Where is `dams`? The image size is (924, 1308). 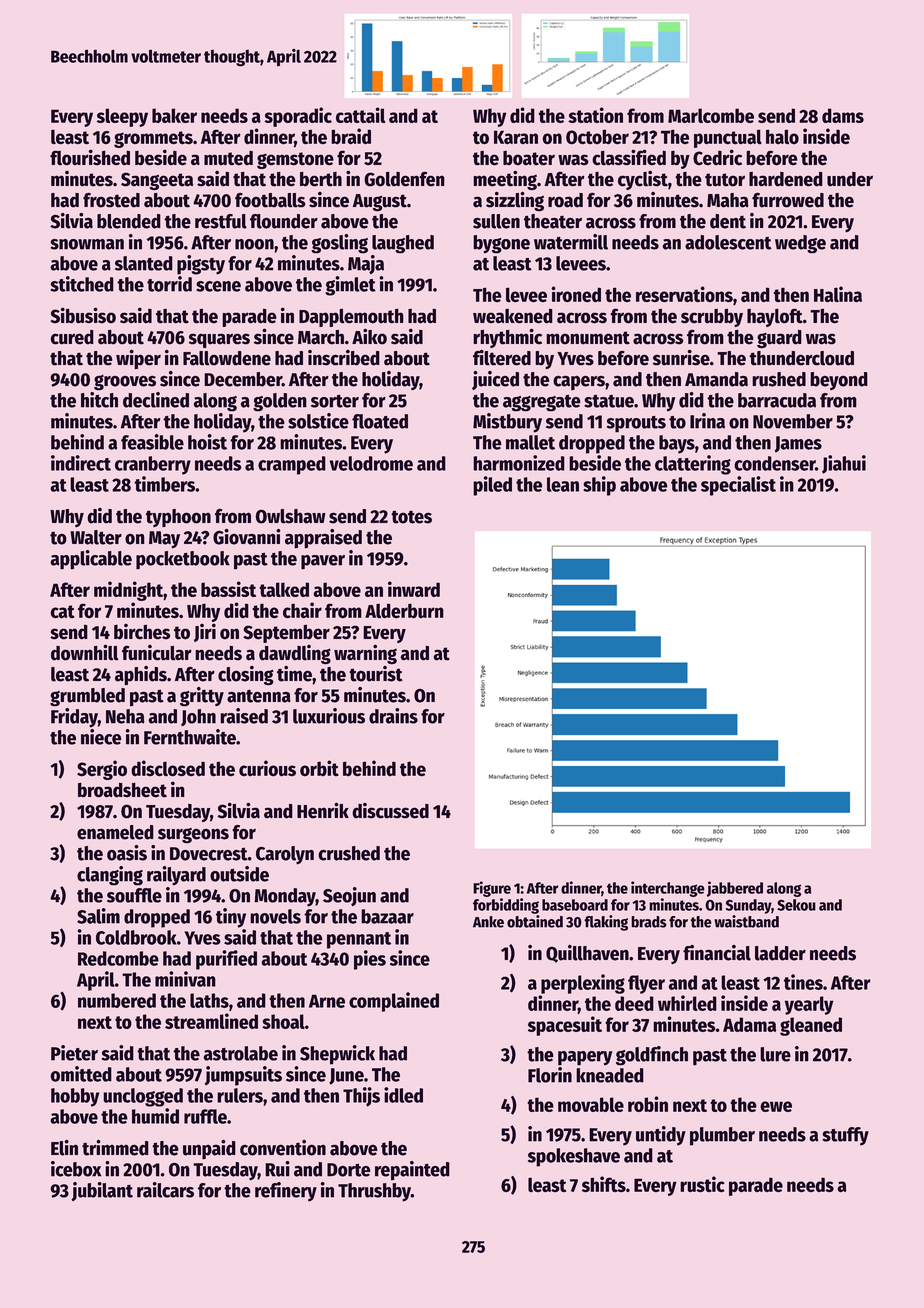
dams is located at coordinates (843, 115).
